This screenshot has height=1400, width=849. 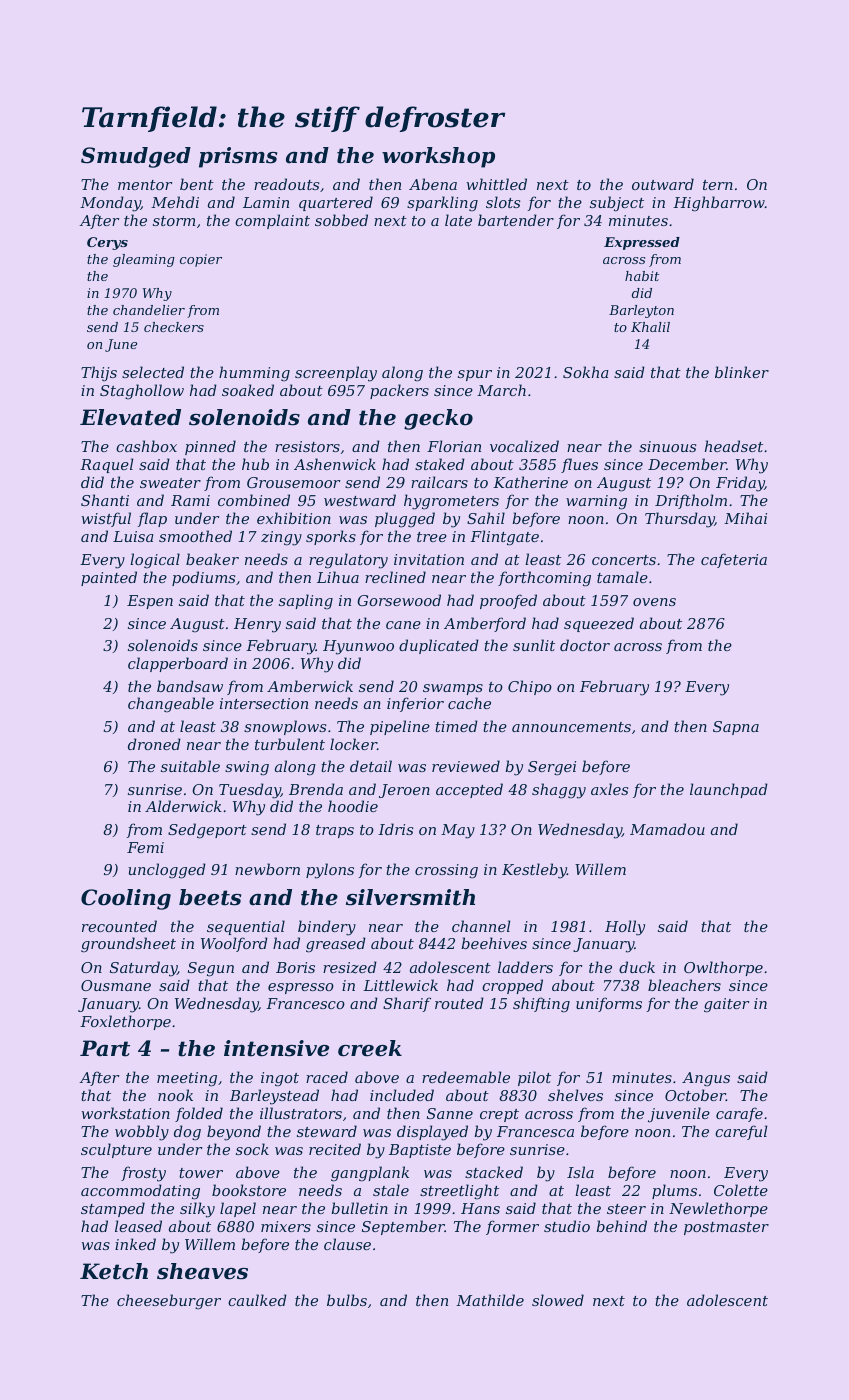 I want to click on slowed, so click(x=558, y=1300).
